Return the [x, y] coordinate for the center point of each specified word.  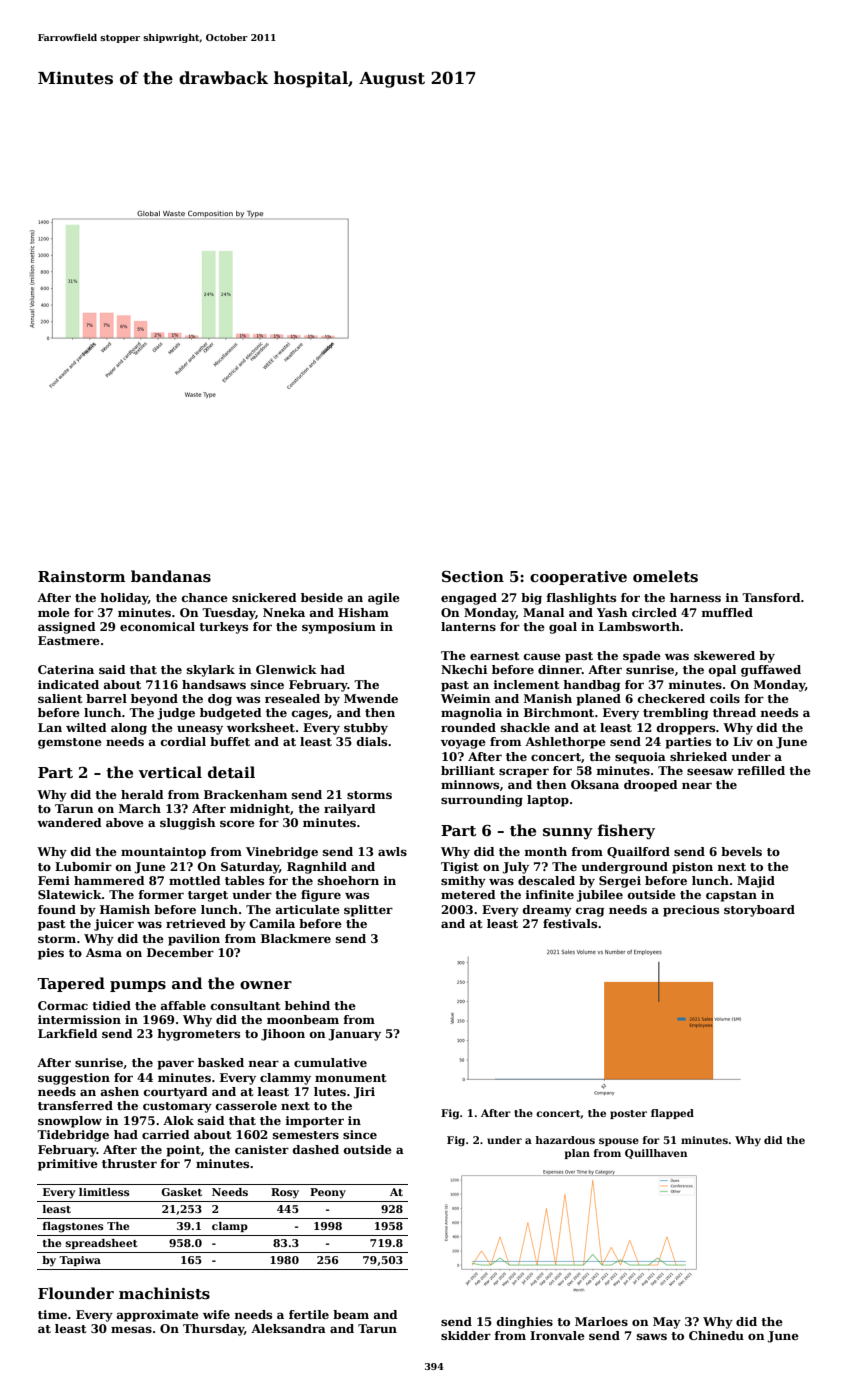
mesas [131, 1329]
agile [384, 599]
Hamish [125, 909]
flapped [672, 1114]
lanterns [468, 626]
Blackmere [296, 938]
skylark [211, 671]
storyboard [759, 911]
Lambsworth [639, 626]
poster [628, 1114]
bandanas [171, 576]
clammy [285, 1079]
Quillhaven [656, 1154]
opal [722, 671]
